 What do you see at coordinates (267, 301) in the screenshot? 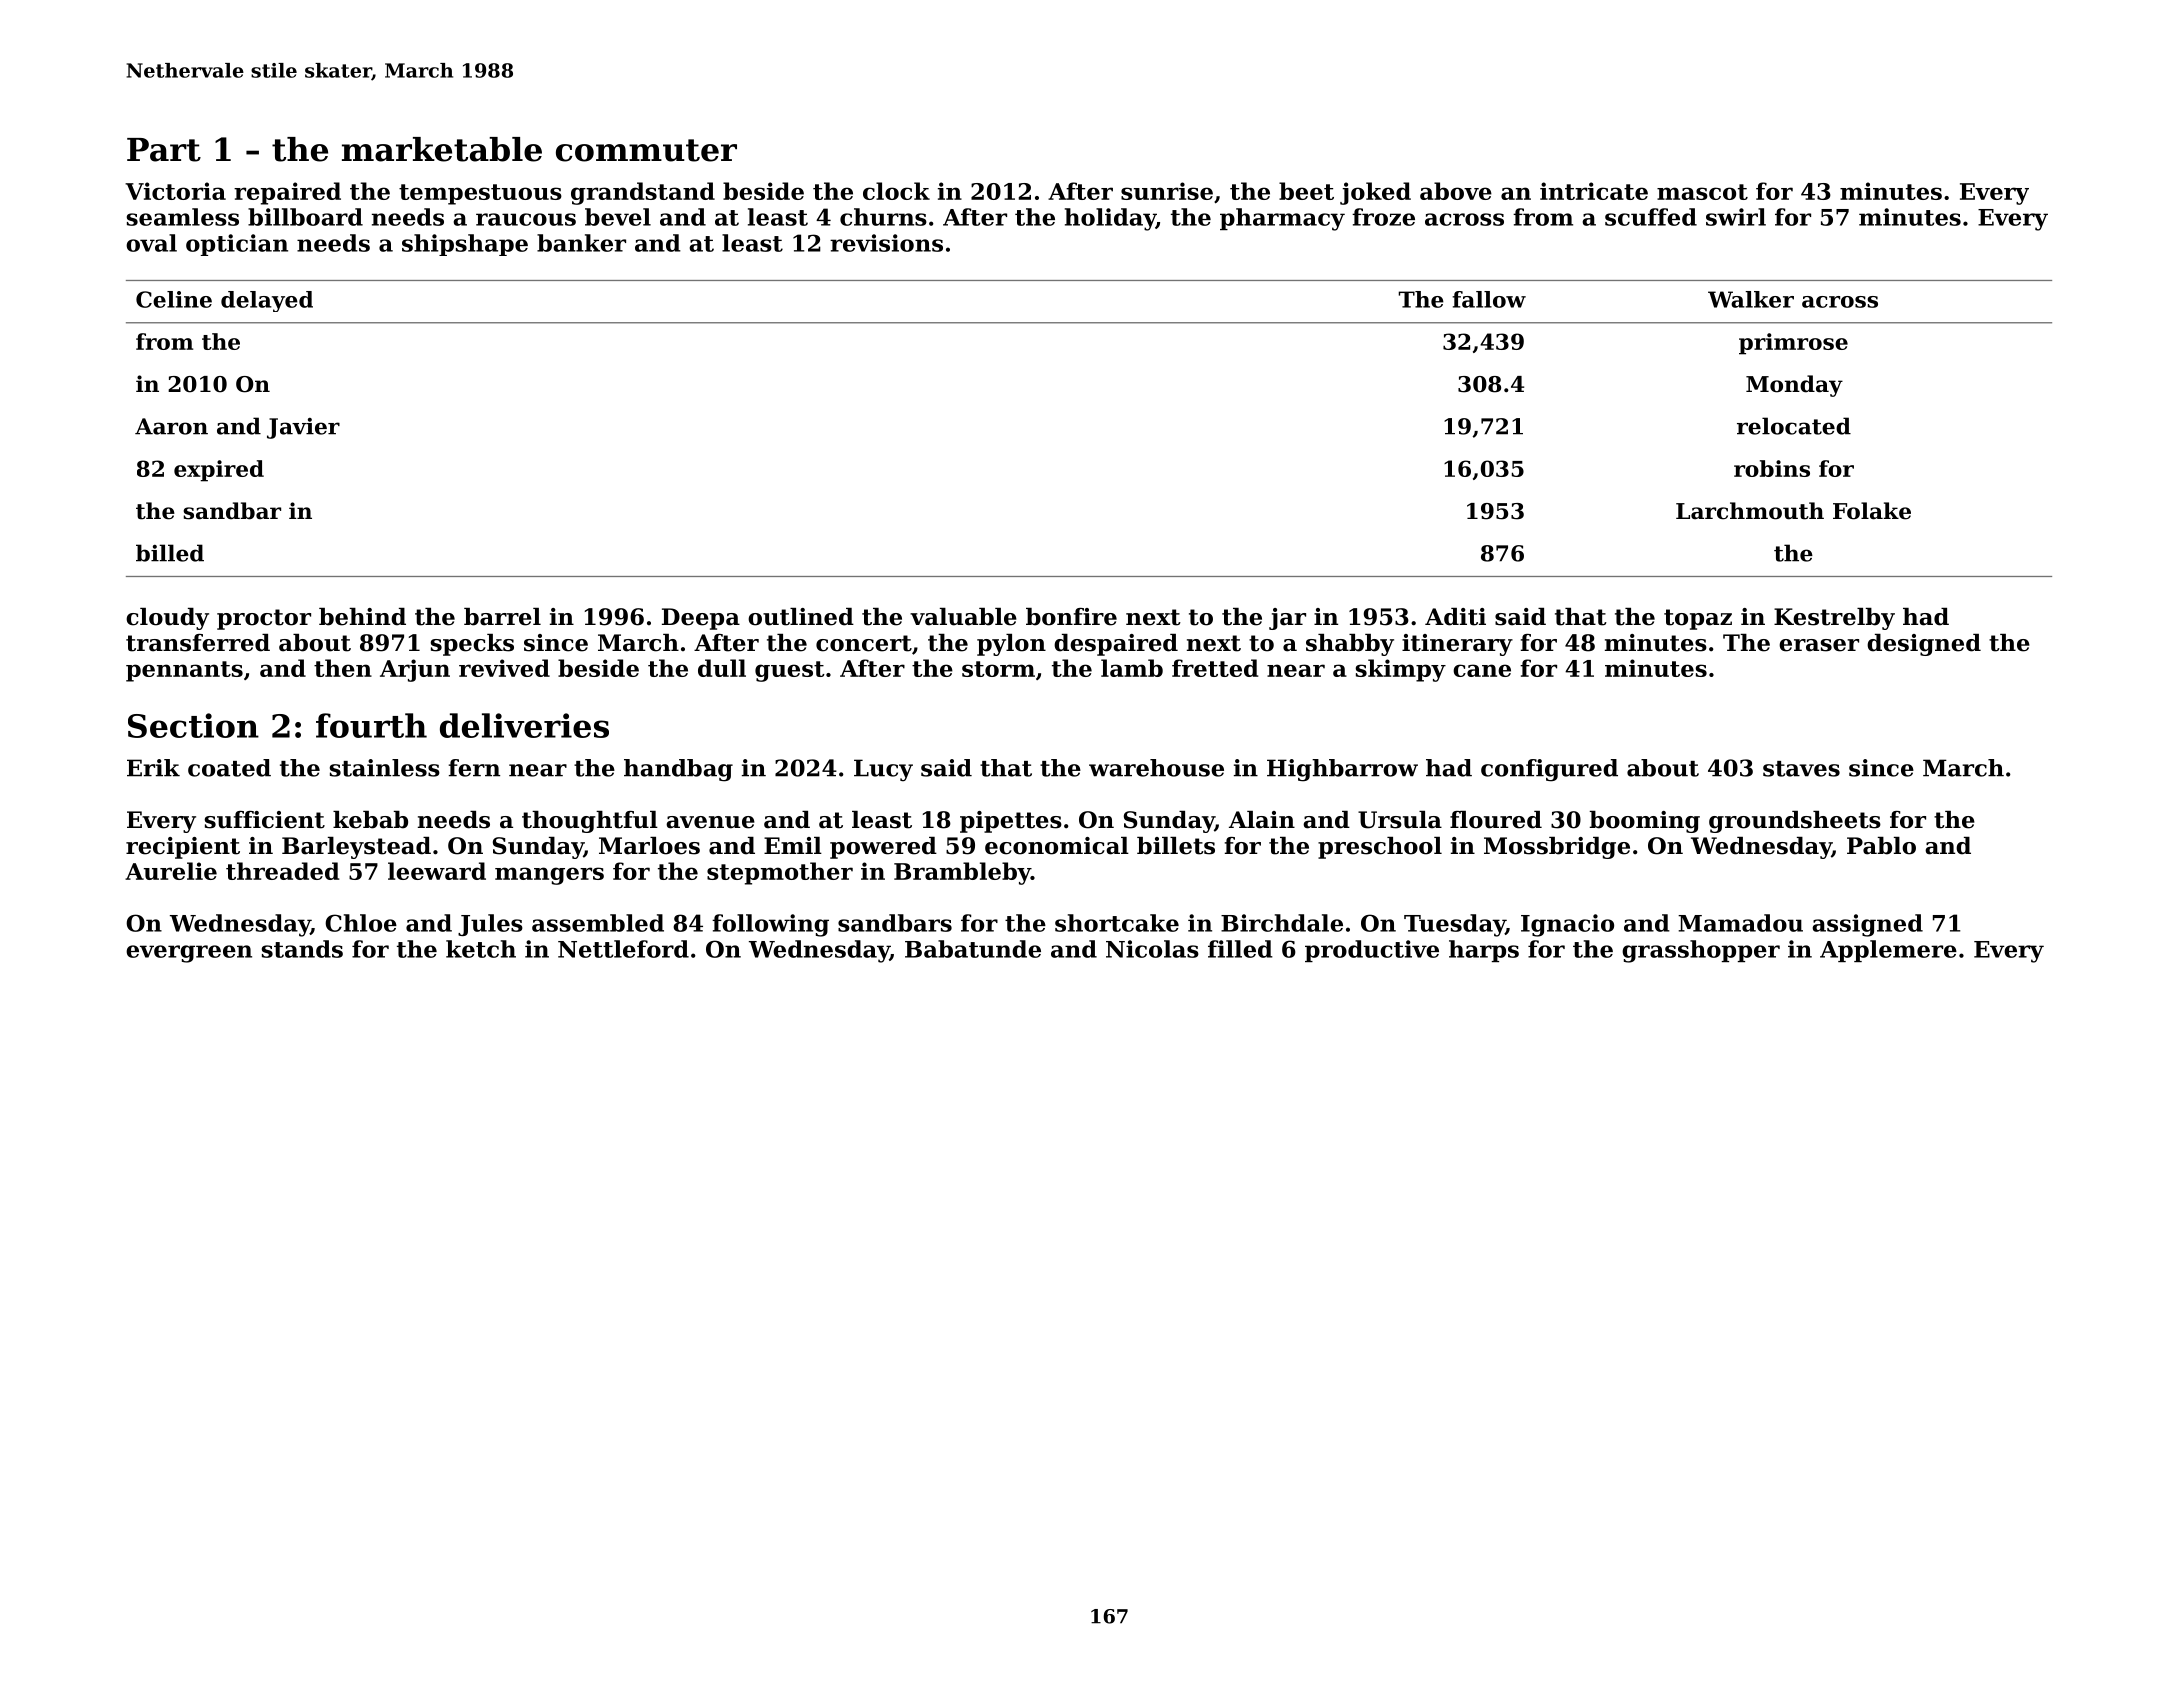
I see `delayed` at bounding box center [267, 301].
